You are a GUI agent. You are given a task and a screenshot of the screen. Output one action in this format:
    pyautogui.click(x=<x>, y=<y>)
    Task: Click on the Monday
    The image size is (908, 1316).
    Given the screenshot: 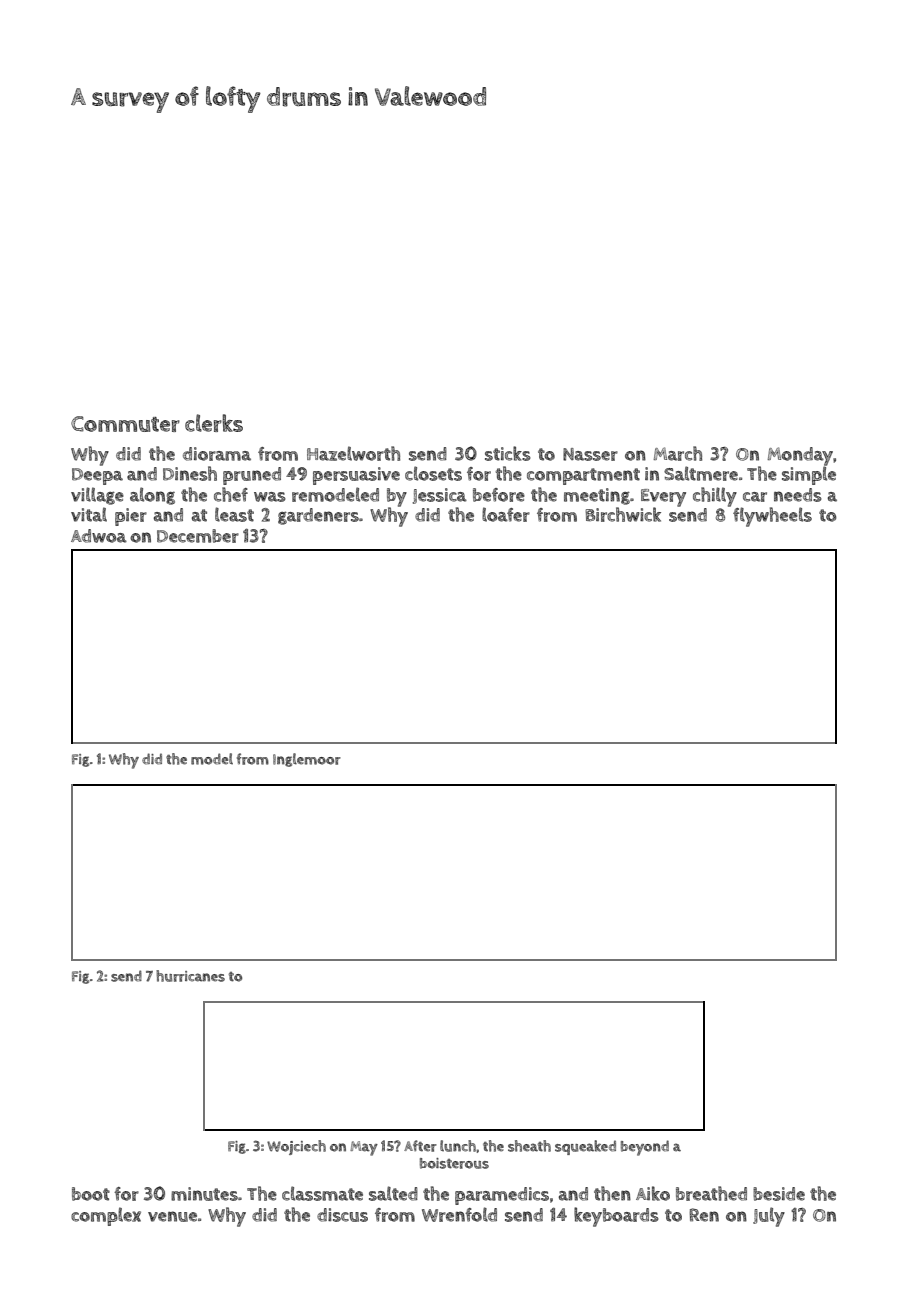 What is the action you would take?
    pyautogui.click(x=800, y=456)
